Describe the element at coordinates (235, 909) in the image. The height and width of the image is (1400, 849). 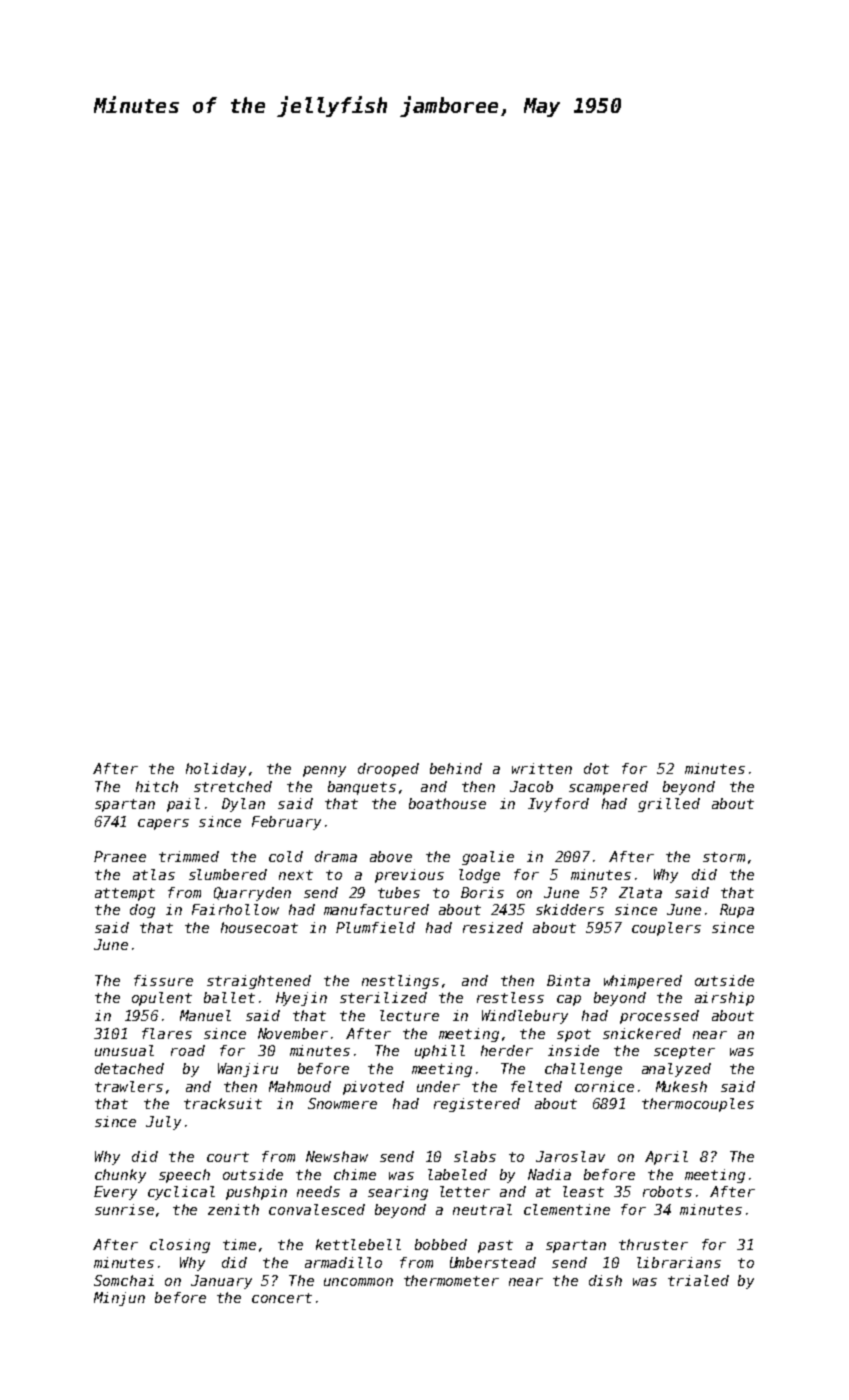
I see `Fairhollow` at that location.
